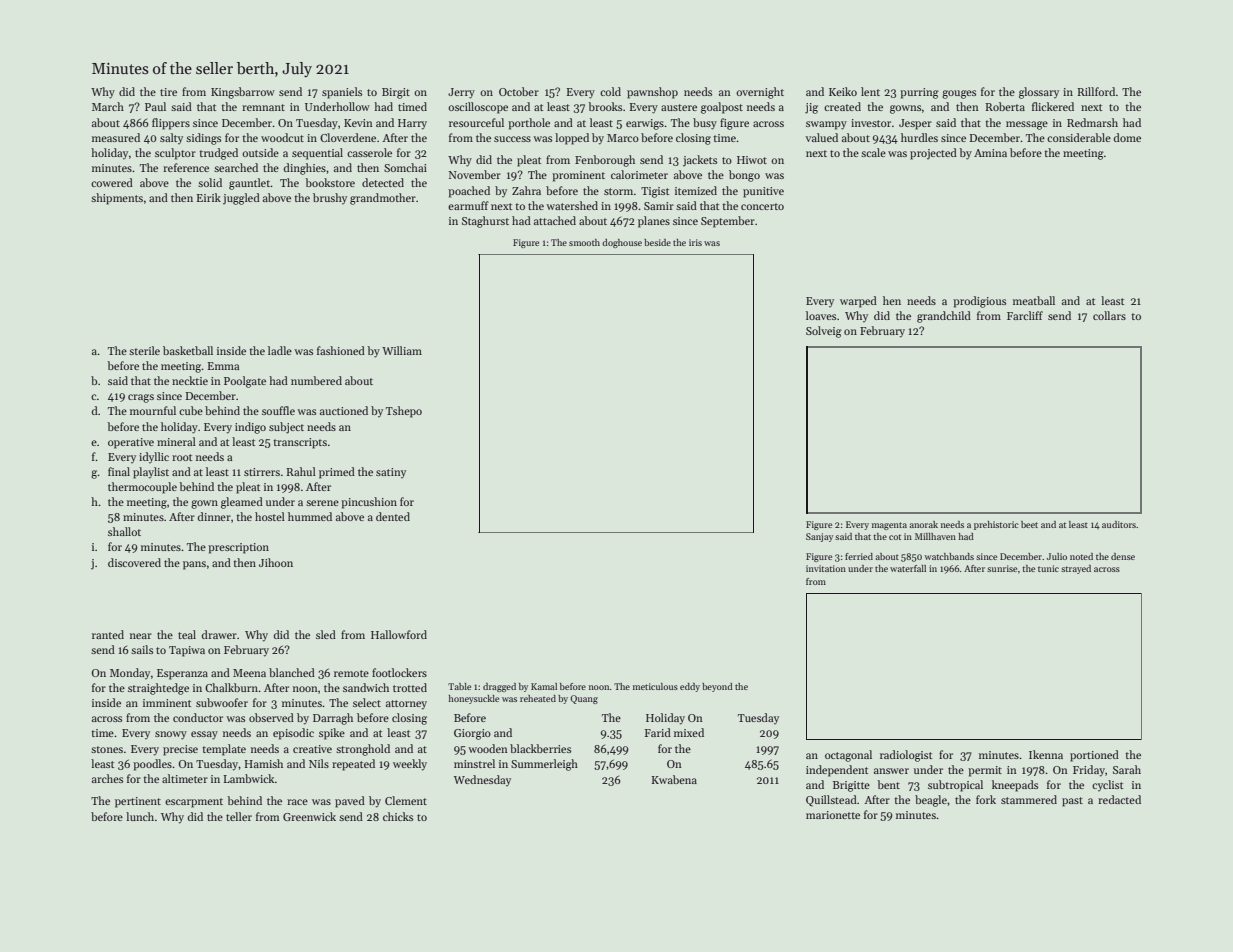  I want to click on shipments, so click(117, 199).
